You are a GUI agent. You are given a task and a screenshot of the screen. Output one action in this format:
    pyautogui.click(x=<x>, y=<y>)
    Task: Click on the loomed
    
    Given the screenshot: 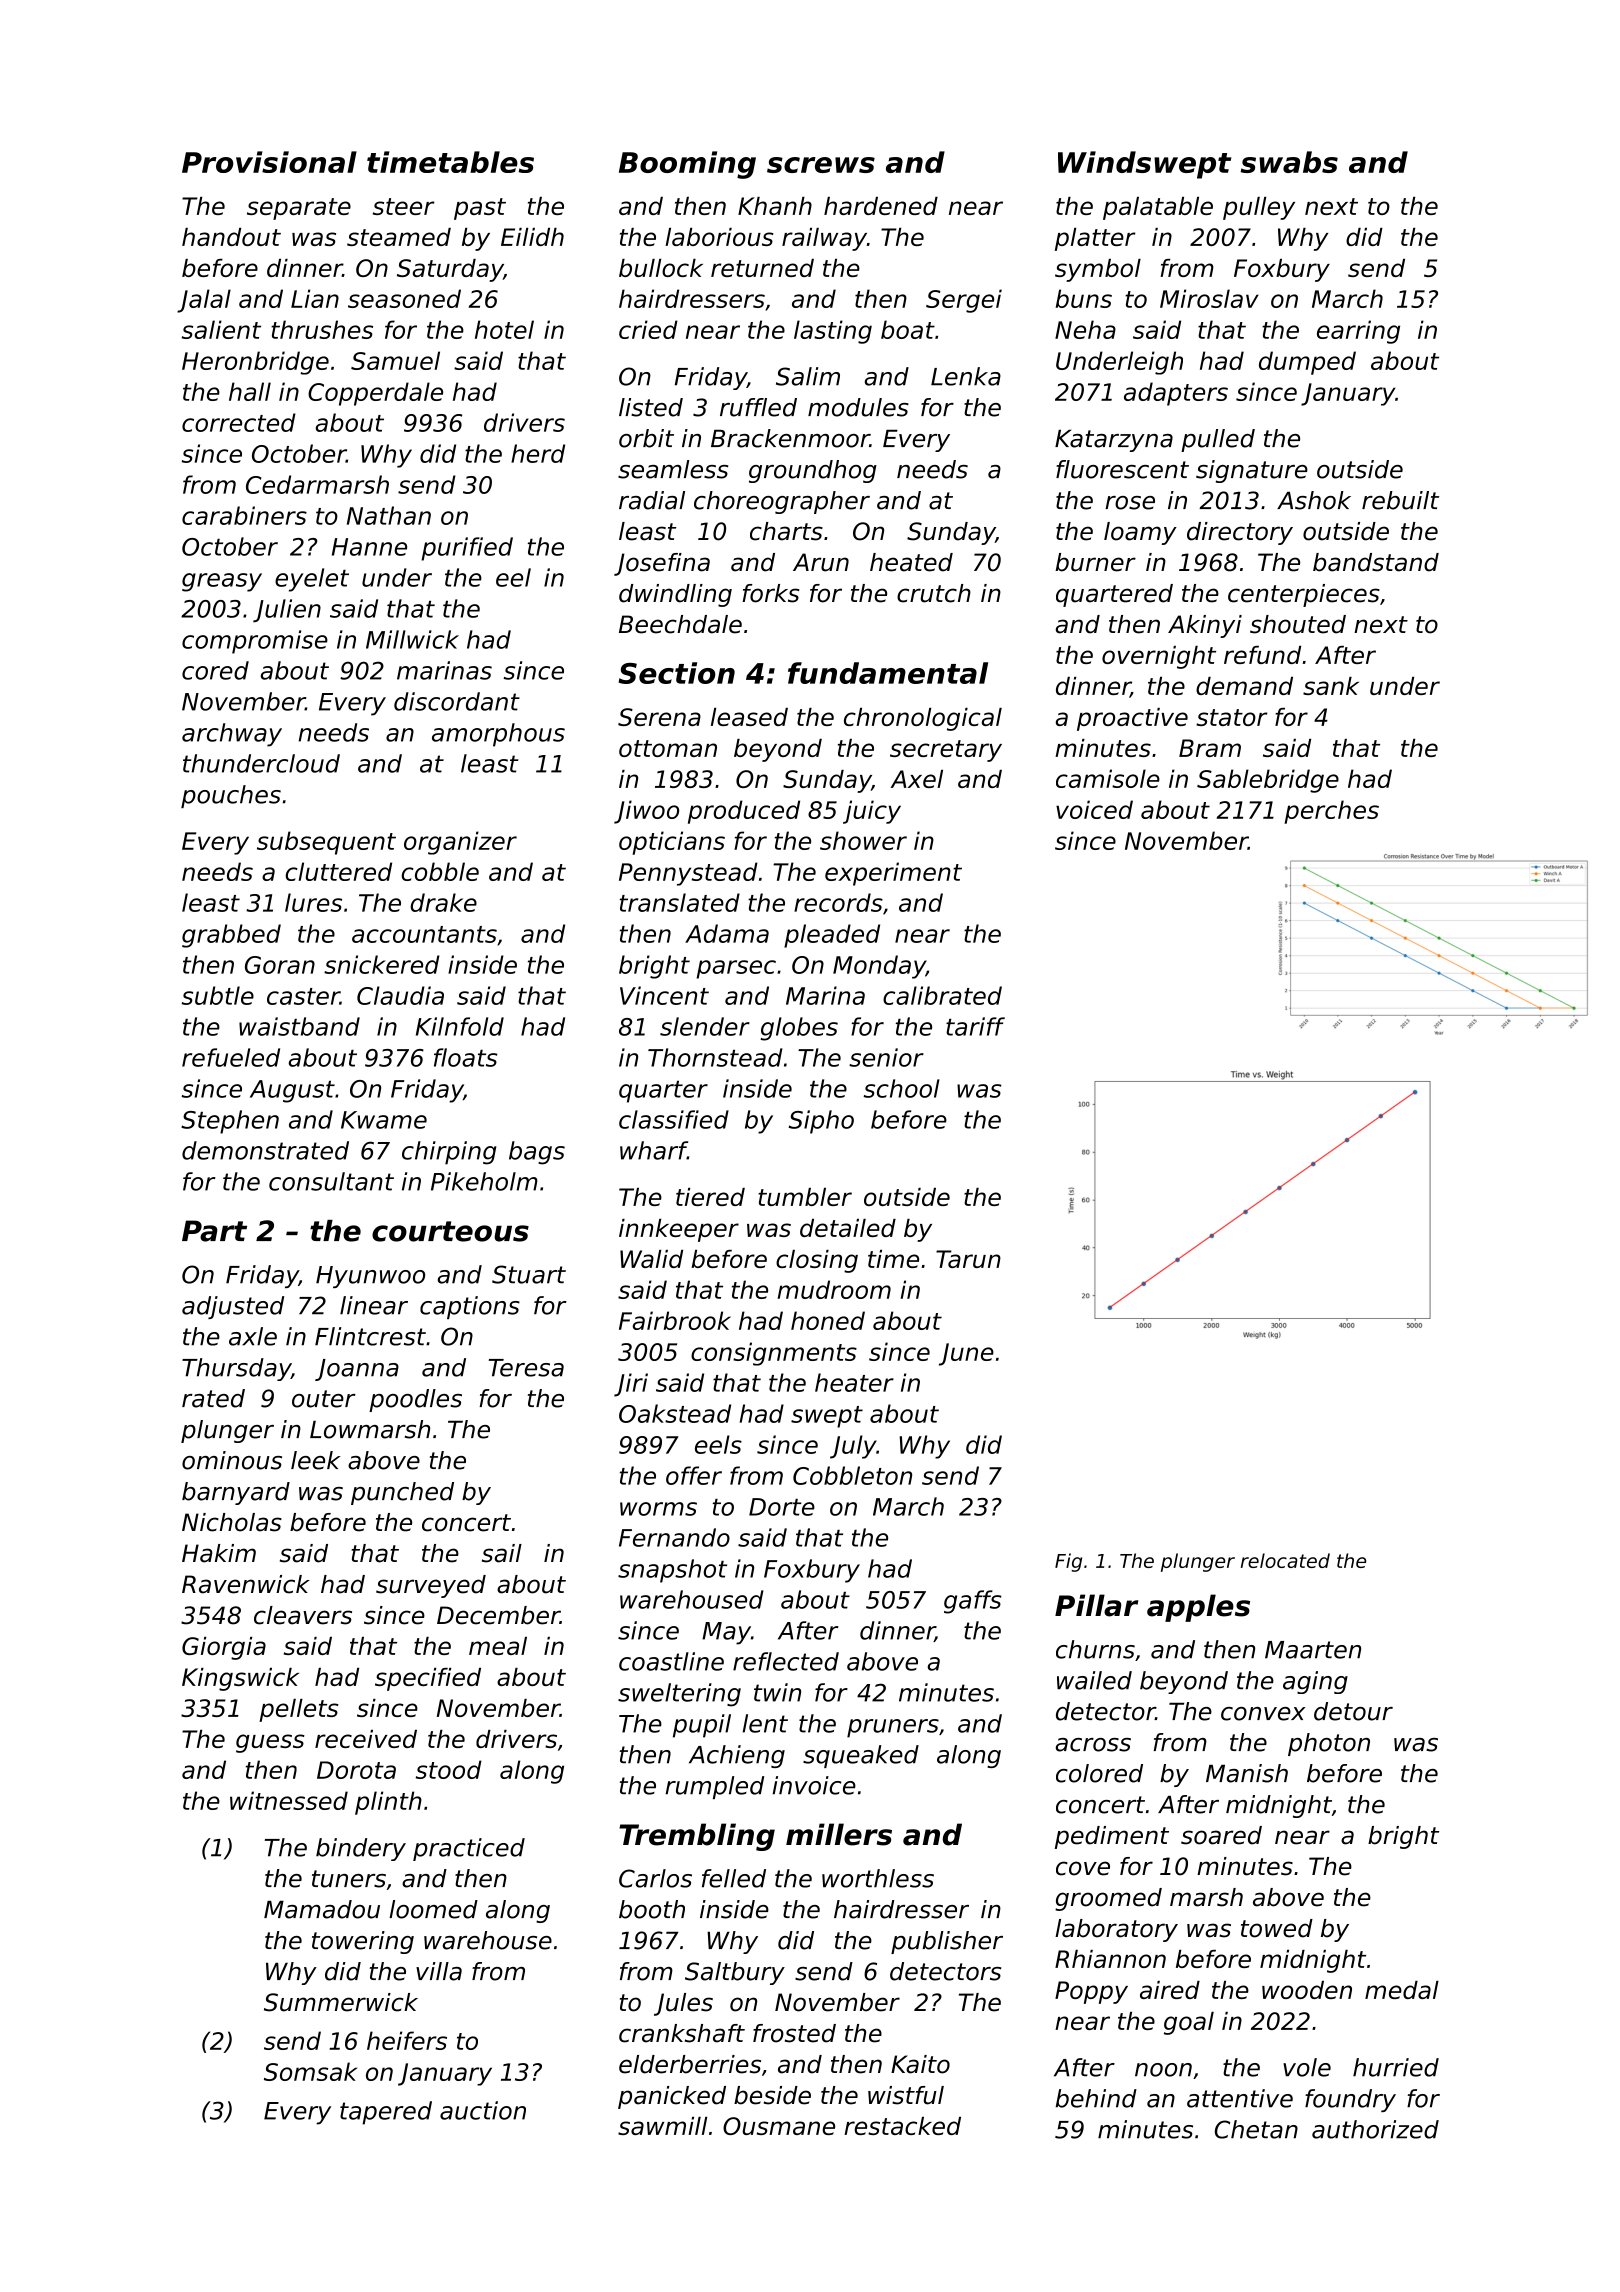 What is the action you would take?
    pyautogui.click(x=433, y=1909)
